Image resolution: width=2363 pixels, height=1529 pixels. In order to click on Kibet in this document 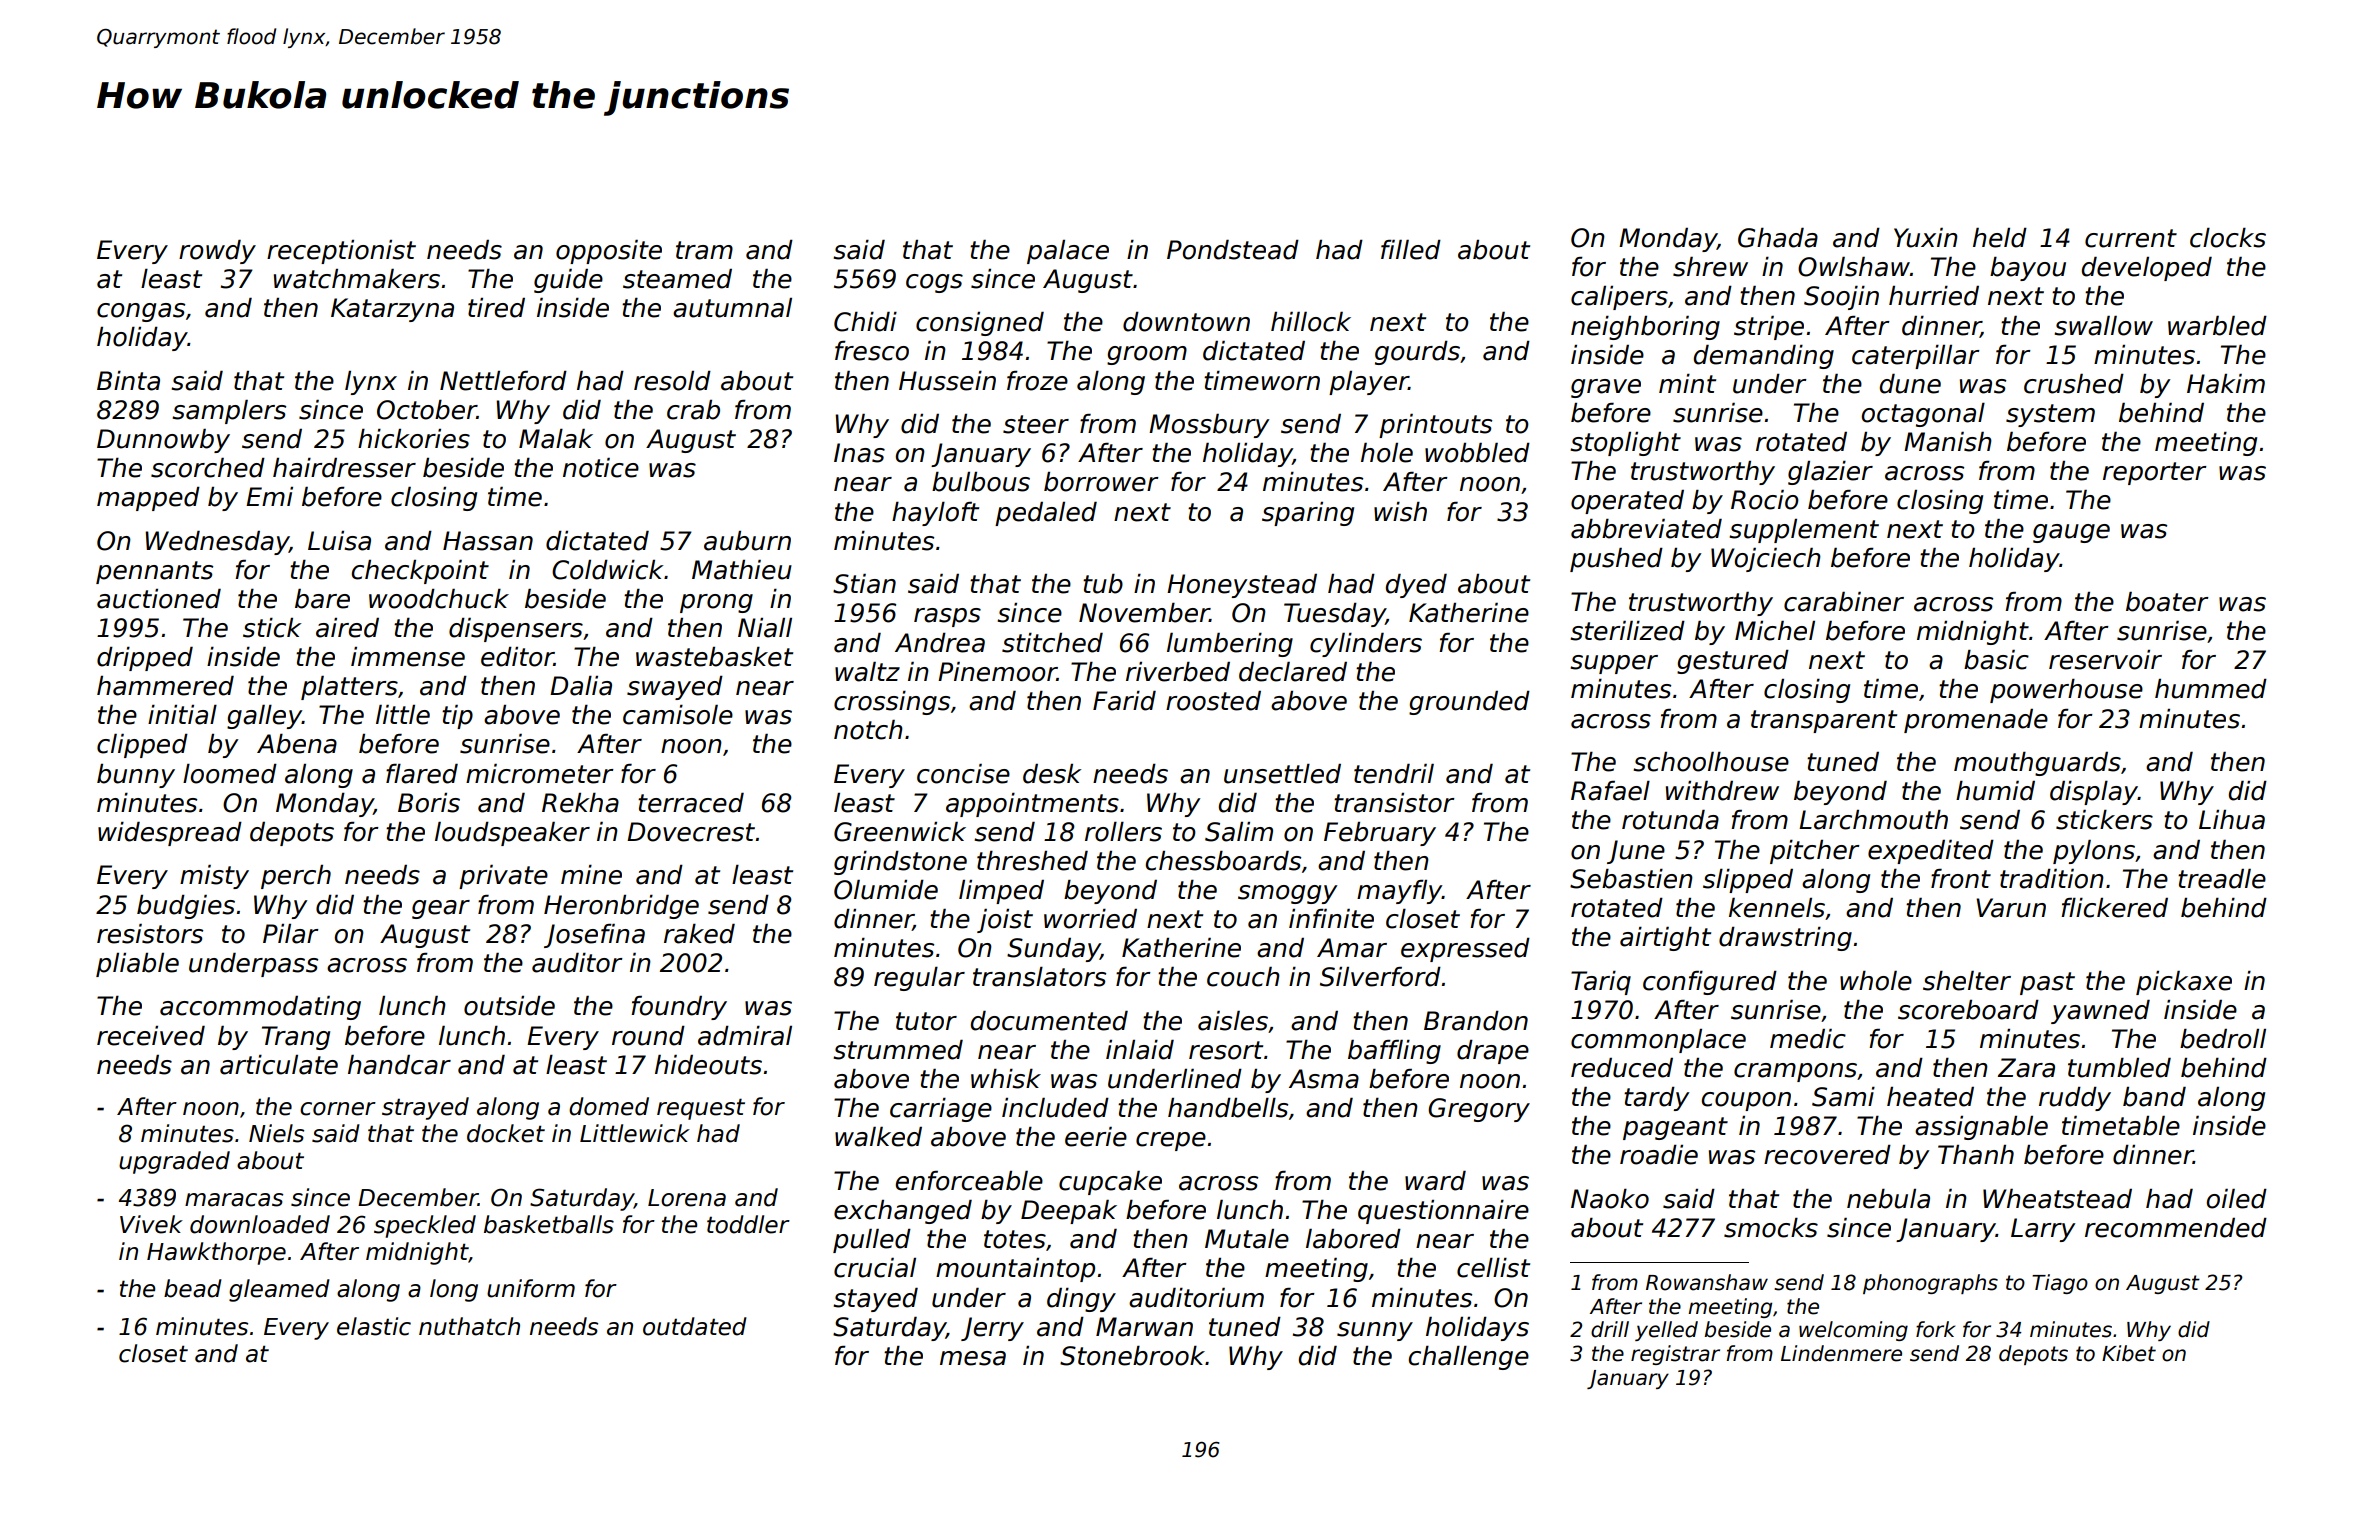, I will do `click(2129, 1353)`.
